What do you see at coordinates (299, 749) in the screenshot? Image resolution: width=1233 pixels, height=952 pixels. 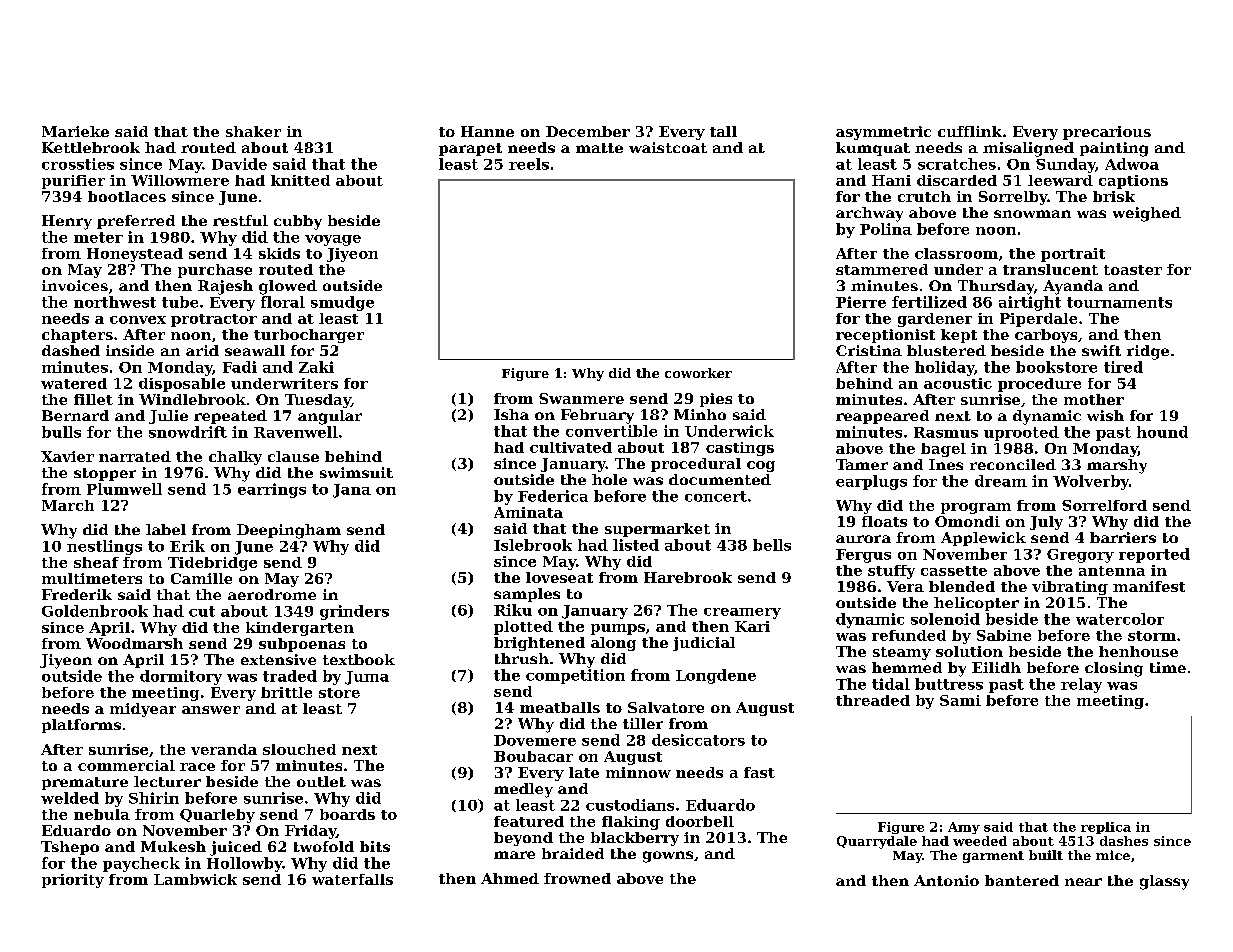 I see `slouched` at bounding box center [299, 749].
